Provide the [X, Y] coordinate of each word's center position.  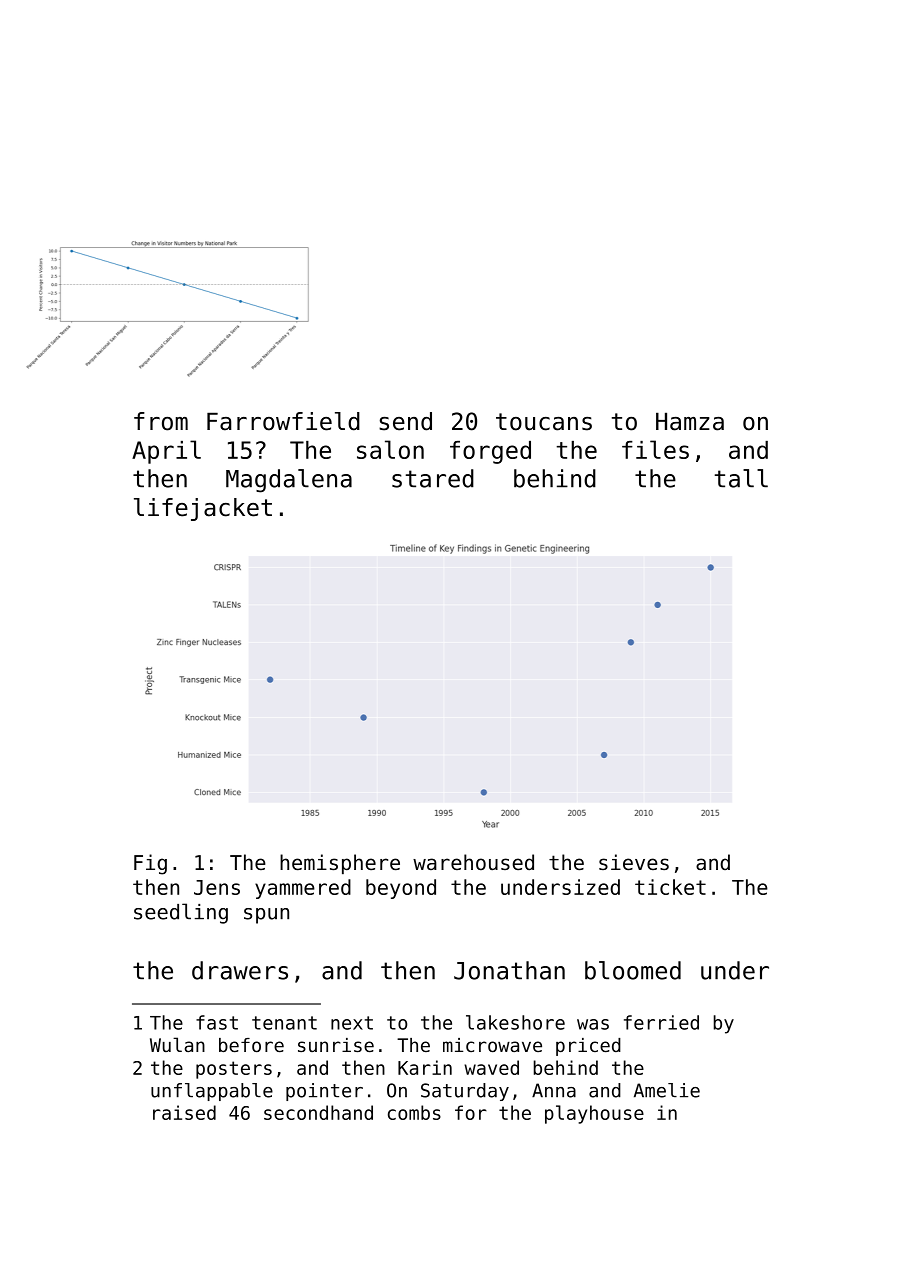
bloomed [633, 970]
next [352, 1023]
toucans [544, 422]
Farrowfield [283, 421]
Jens [217, 887]
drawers [240, 970]
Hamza [690, 421]
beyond [401, 889]
